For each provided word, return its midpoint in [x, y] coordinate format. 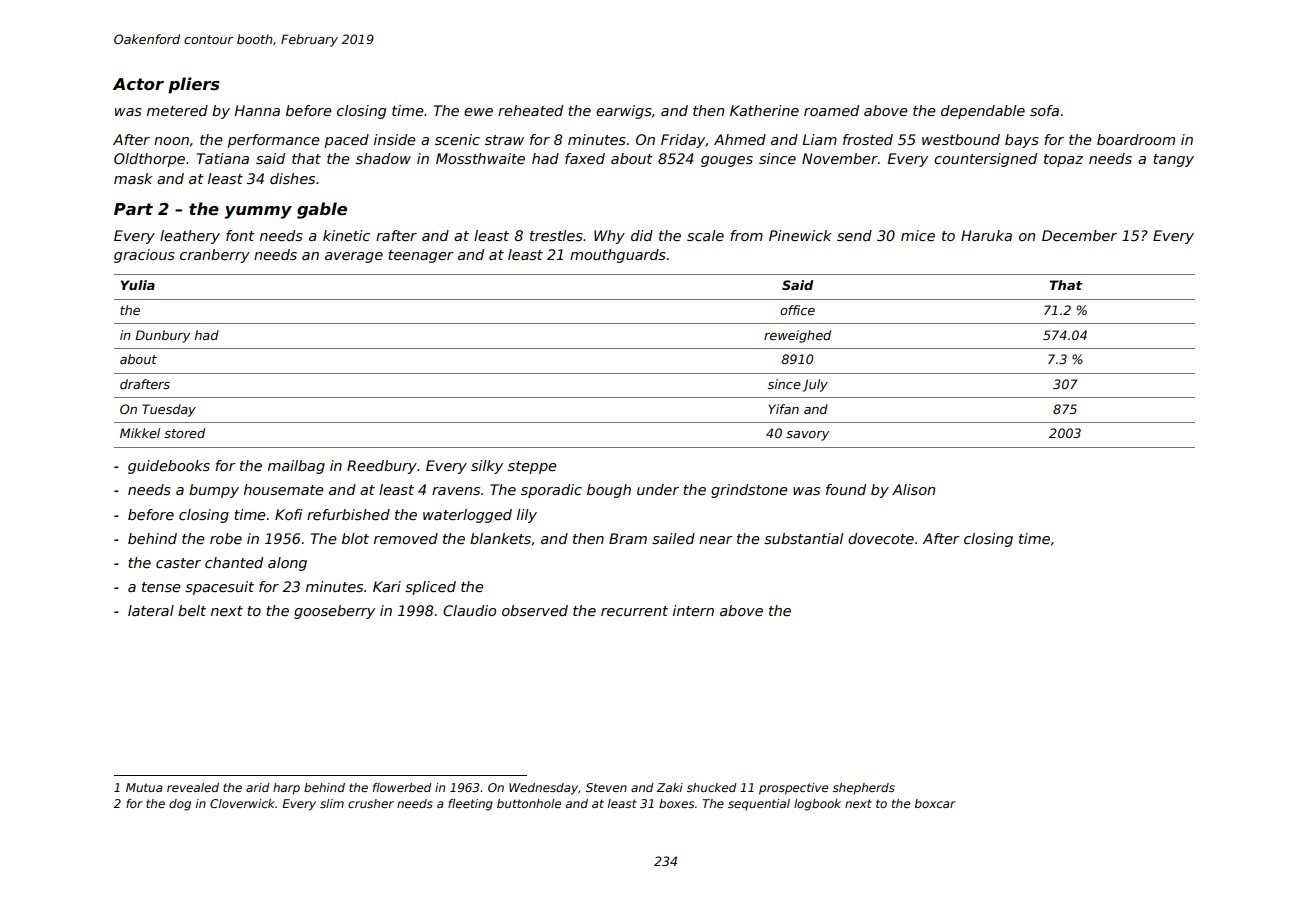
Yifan [784, 409]
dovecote [881, 538]
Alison [913, 489]
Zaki [669, 787]
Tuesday [169, 410]
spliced [430, 588]
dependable [983, 112]
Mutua [144, 787]
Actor [138, 84]
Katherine [764, 110]
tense [161, 587]
